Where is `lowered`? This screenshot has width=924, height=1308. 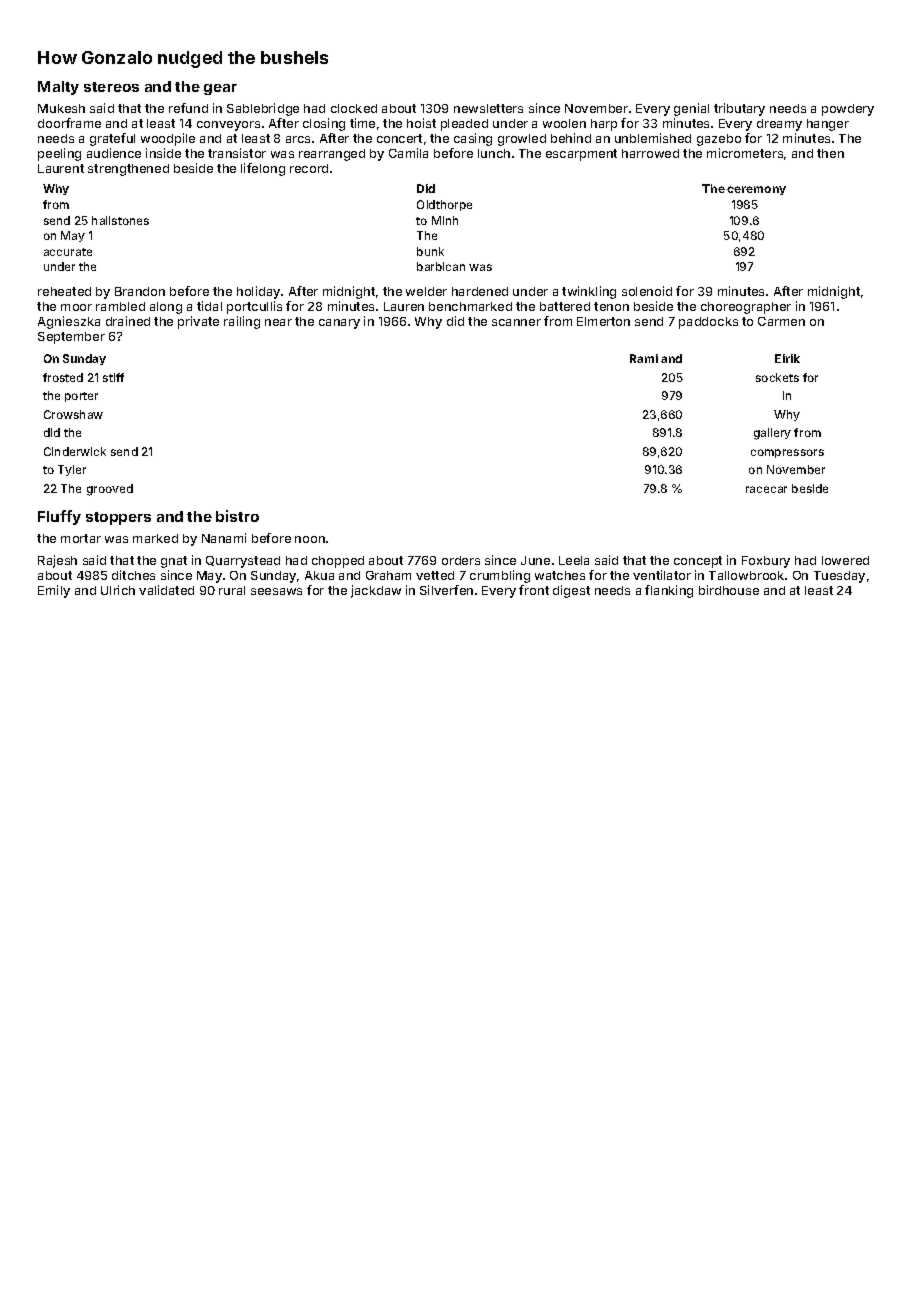
lowered is located at coordinates (845, 560).
